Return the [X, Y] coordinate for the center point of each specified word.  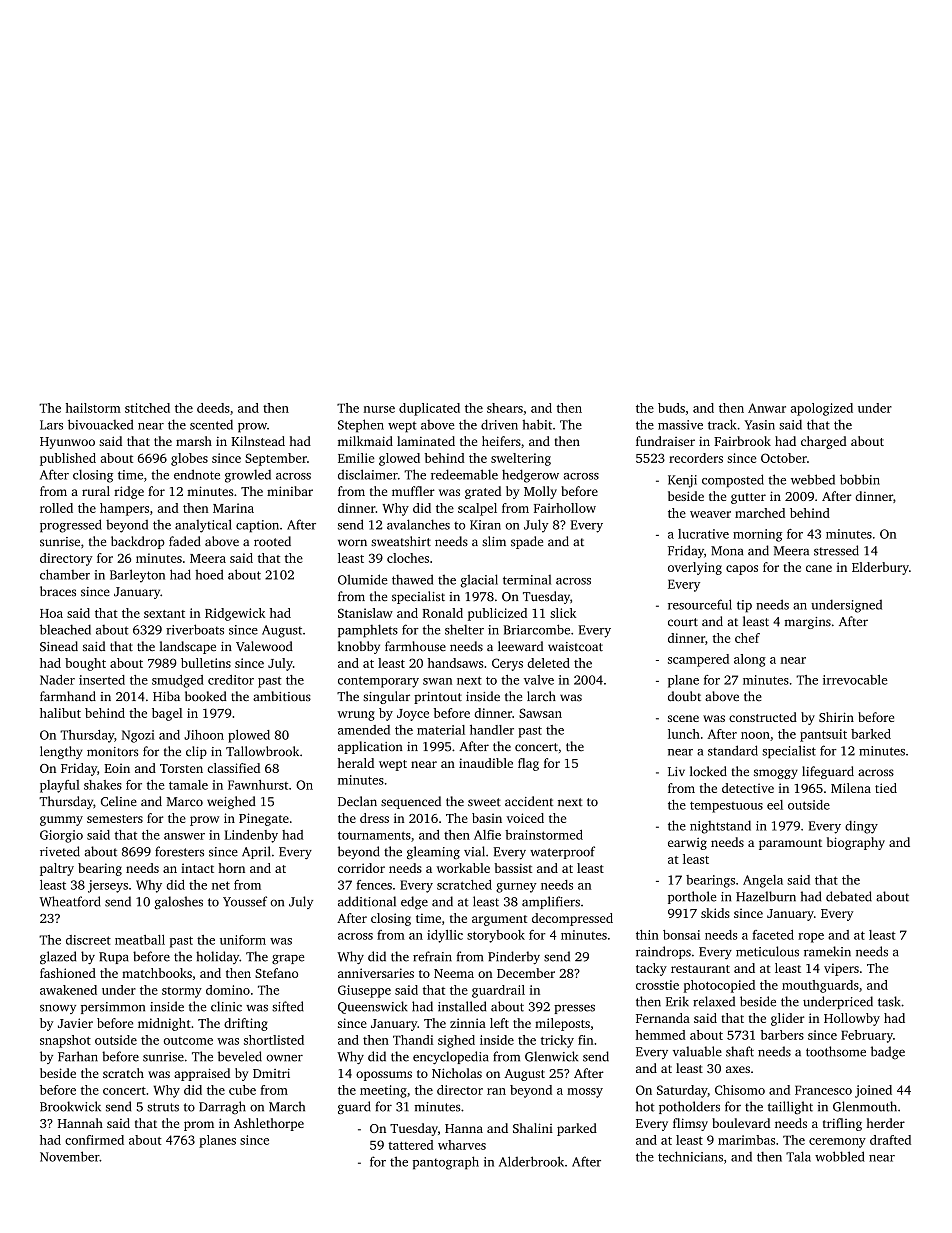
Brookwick [70, 1106]
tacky [651, 969]
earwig [687, 844]
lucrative [703, 534]
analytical [203, 526]
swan [437, 681]
